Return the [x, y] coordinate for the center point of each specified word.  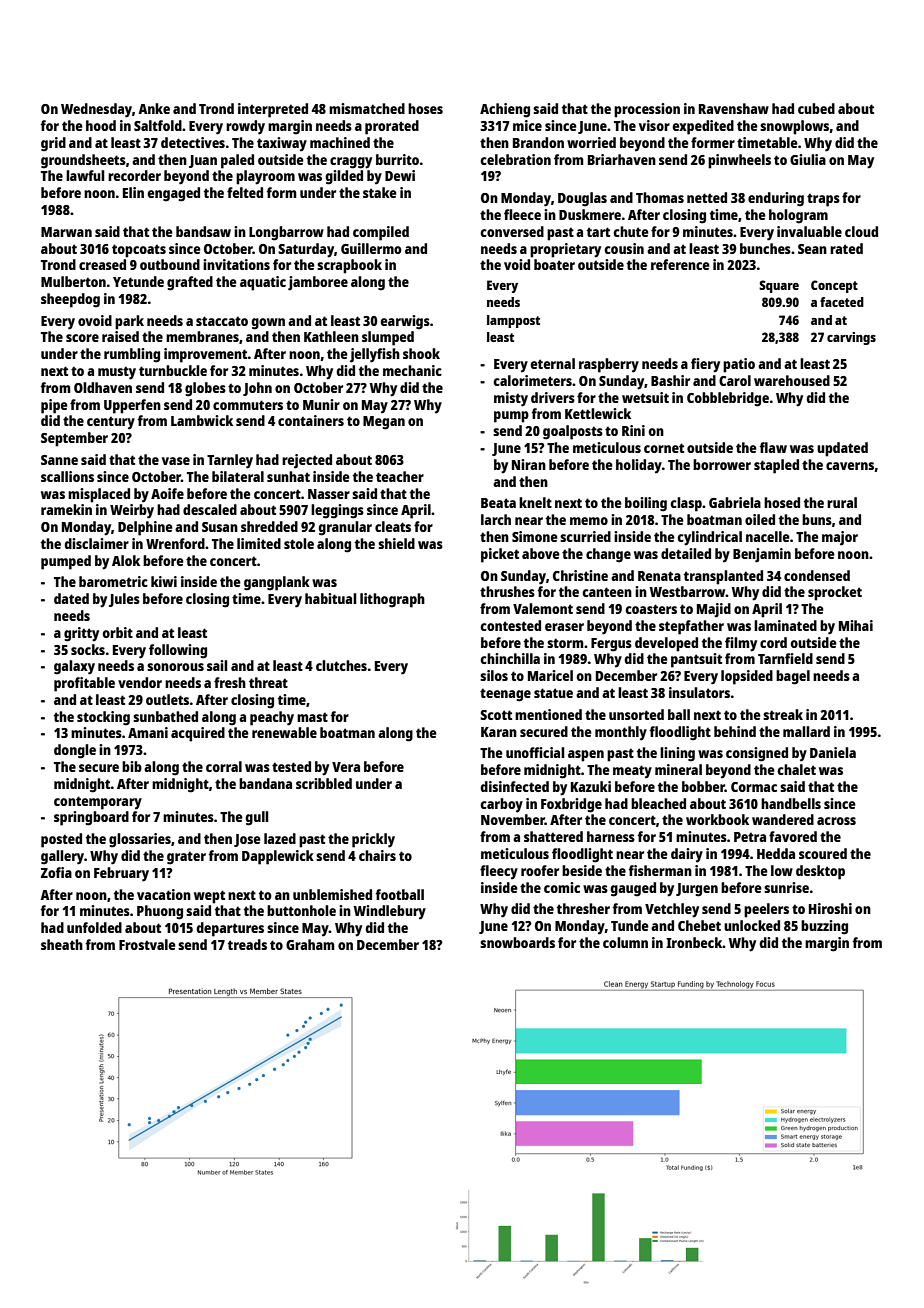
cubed [816, 108]
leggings [337, 511]
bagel [793, 677]
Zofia [56, 872]
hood [101, 125]
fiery [705, 365]
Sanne [59, 460]
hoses [425, 108]
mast [312, 717]
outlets [167, 699]
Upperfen [132, 406]
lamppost [513, 321]
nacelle [768, 536]
